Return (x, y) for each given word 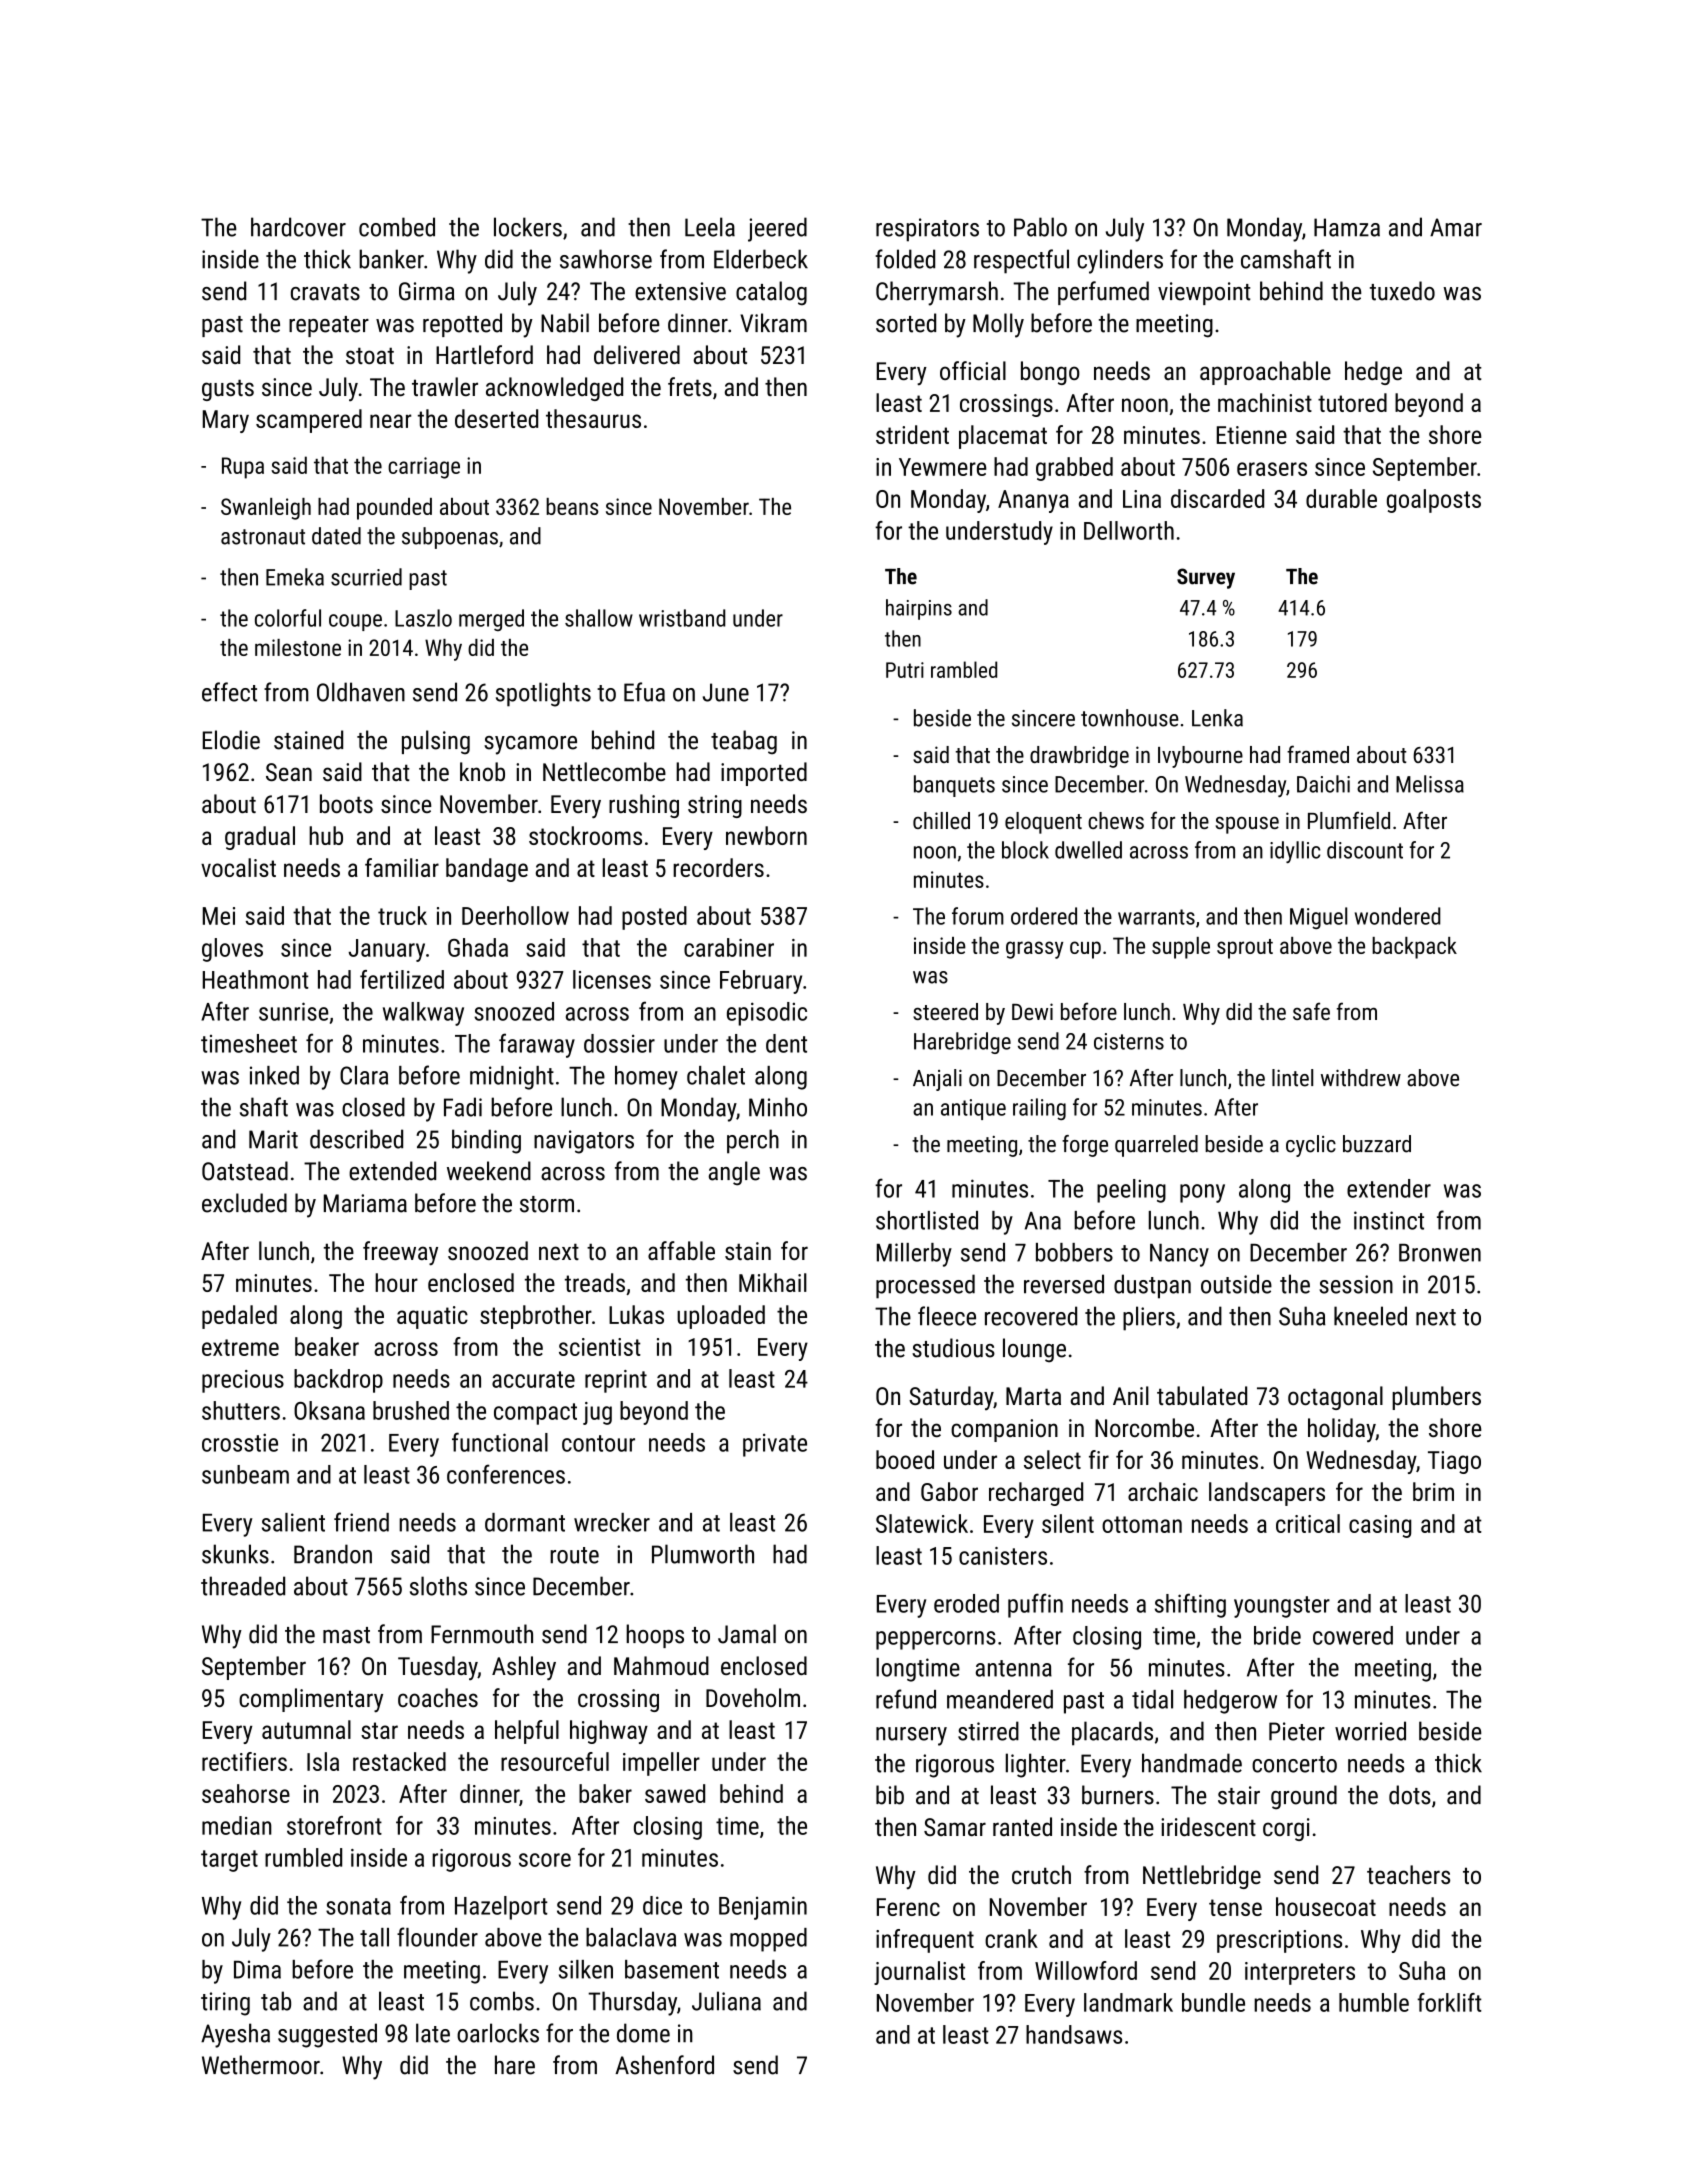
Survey (1206, 578)
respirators (927, 230)
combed (397, 227)
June (726, 692)
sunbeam (245, 1474)
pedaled (239, 1317)
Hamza (1347, 227)
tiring (225, 2004)
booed (905, 1459)
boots (346, 803)
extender (1389, 1188)
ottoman (1142, 1524)
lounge (1034, 1350)
